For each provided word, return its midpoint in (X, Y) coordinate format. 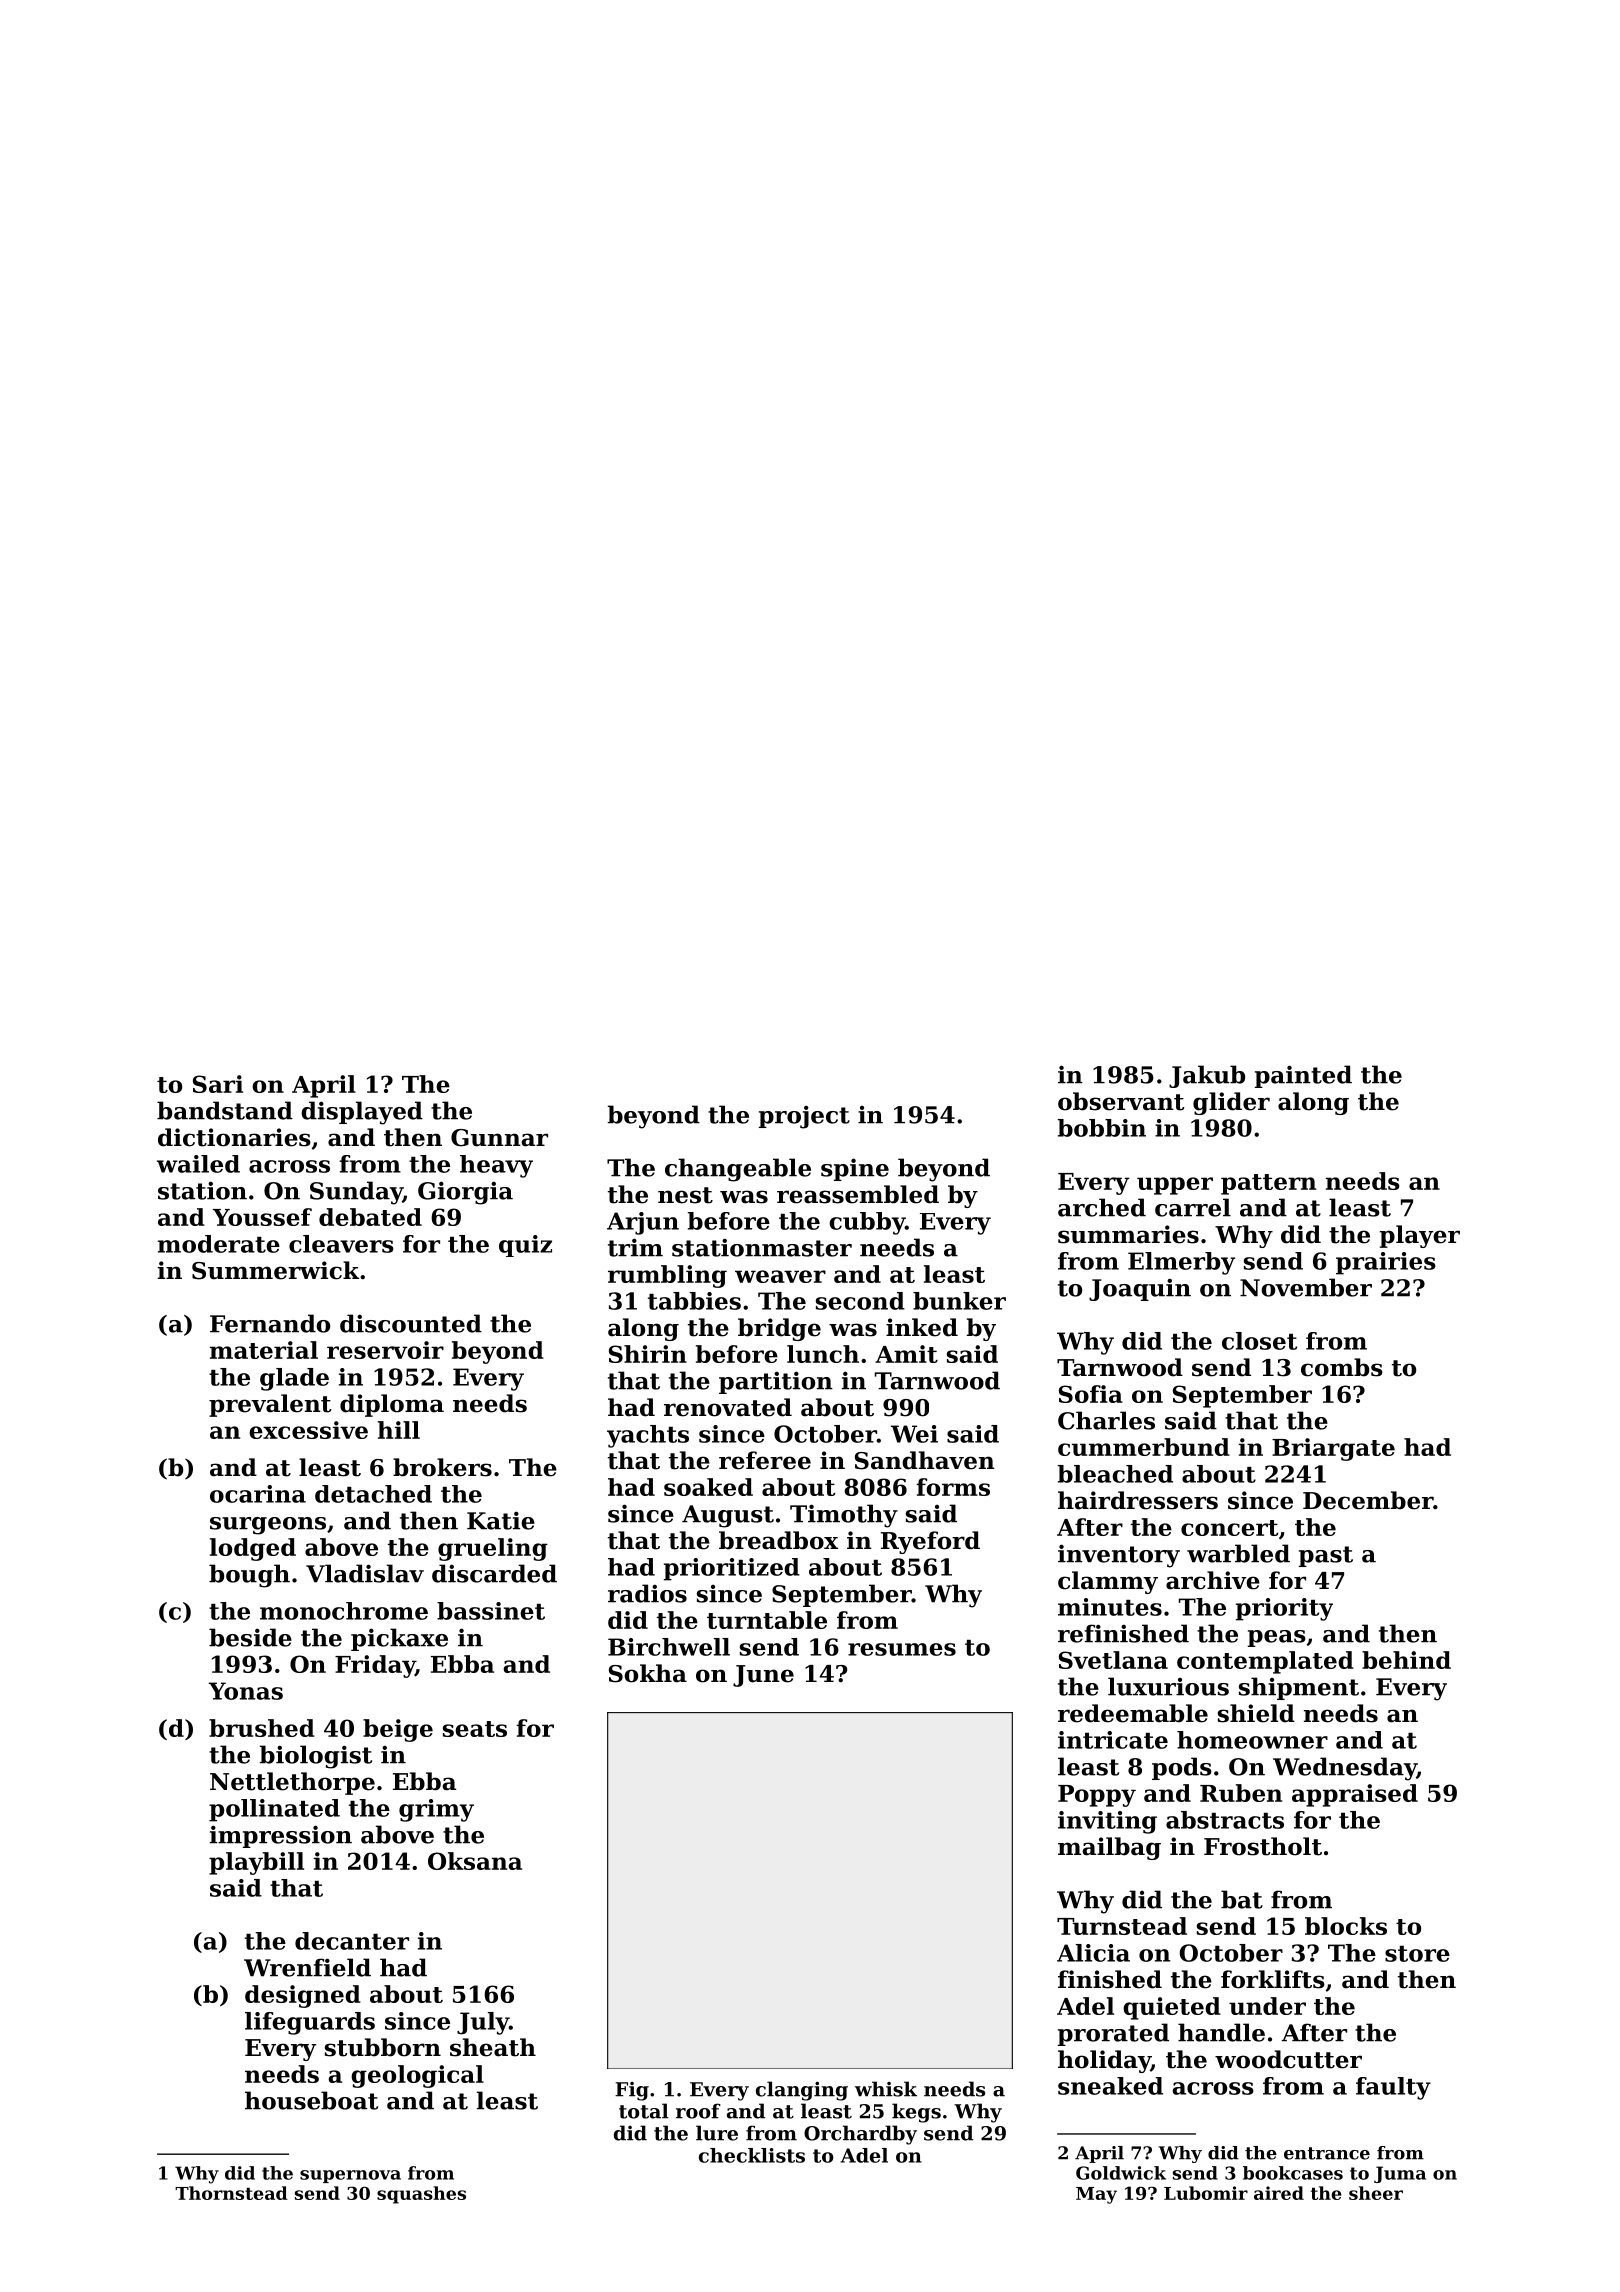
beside (250, 1637)
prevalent (270, 1405)
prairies (1386, 1263)
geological (417, 2076)
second (860, 1301)
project (804, 1117)
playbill (256, 1863)
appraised (1355, 1795)
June (763, 1676)
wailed (198, 1164)
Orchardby (860, 2135)
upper (1175, 1186)
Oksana (475, 1861)
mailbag (1109, 1848)
